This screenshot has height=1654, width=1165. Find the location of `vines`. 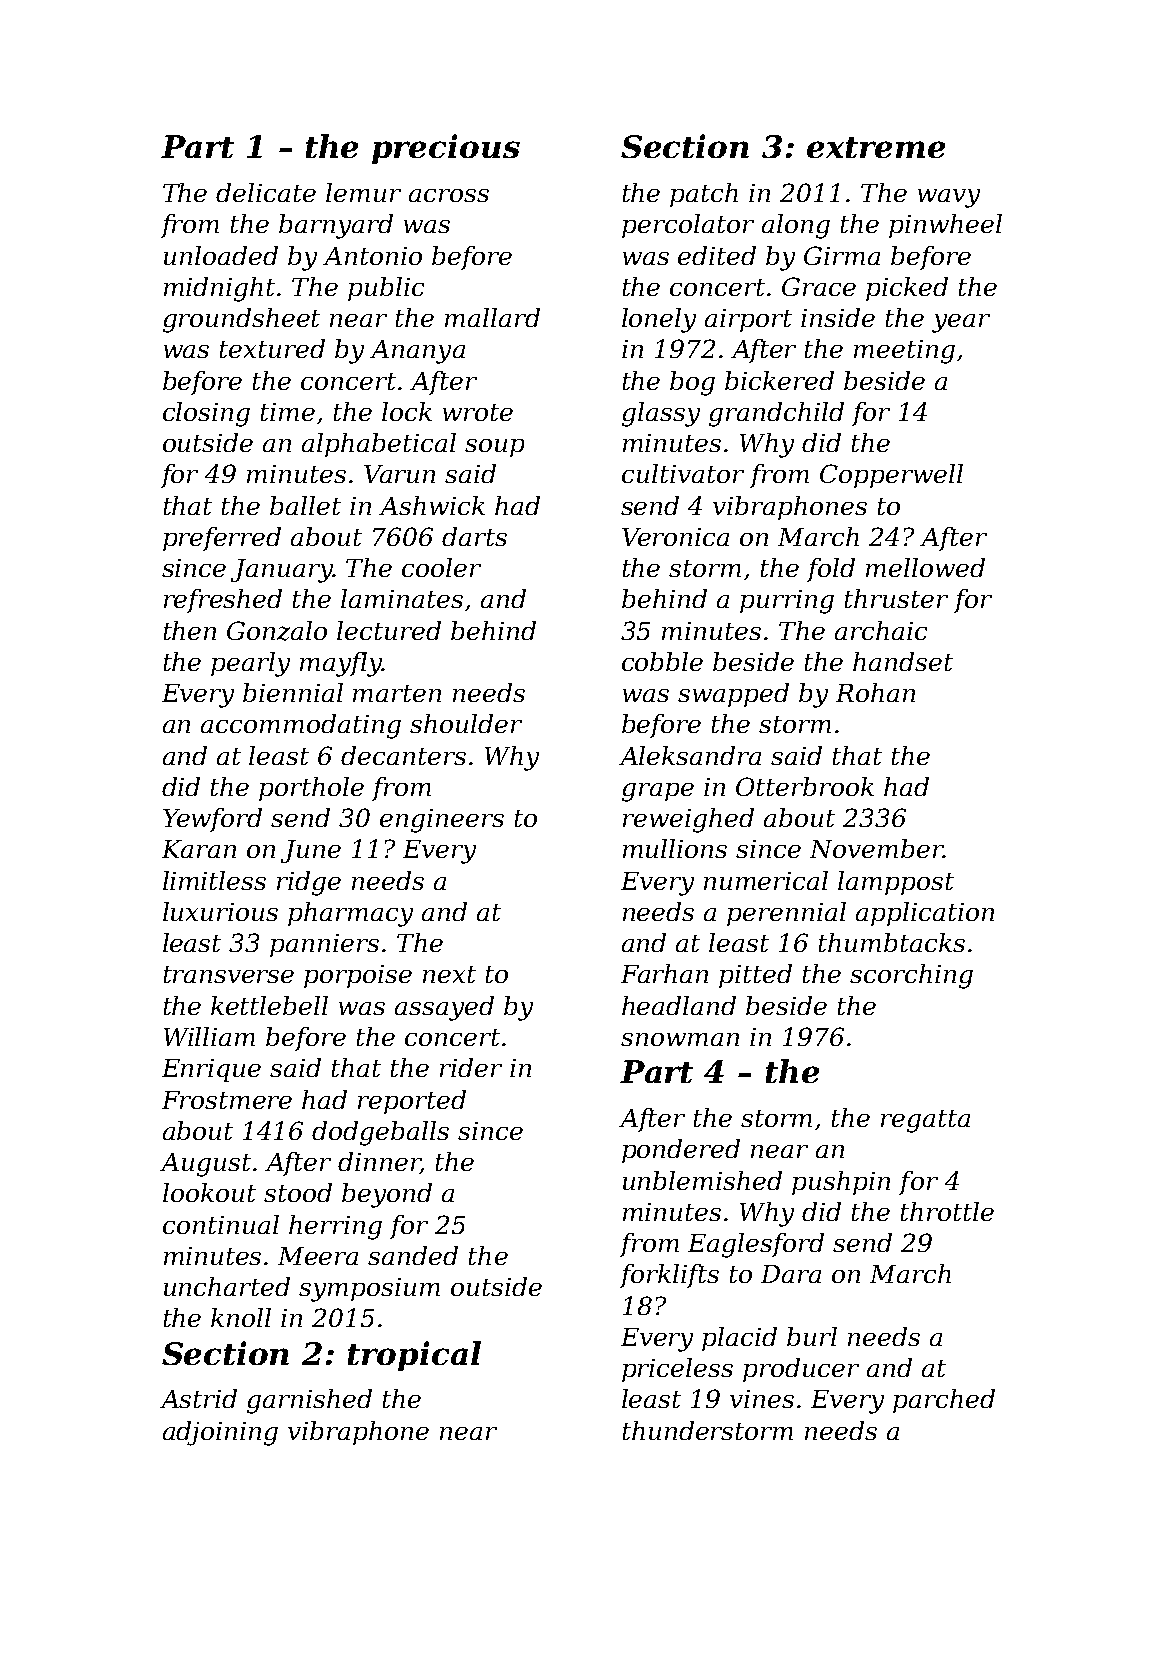

vines is located at coordinates (762, 1399).
